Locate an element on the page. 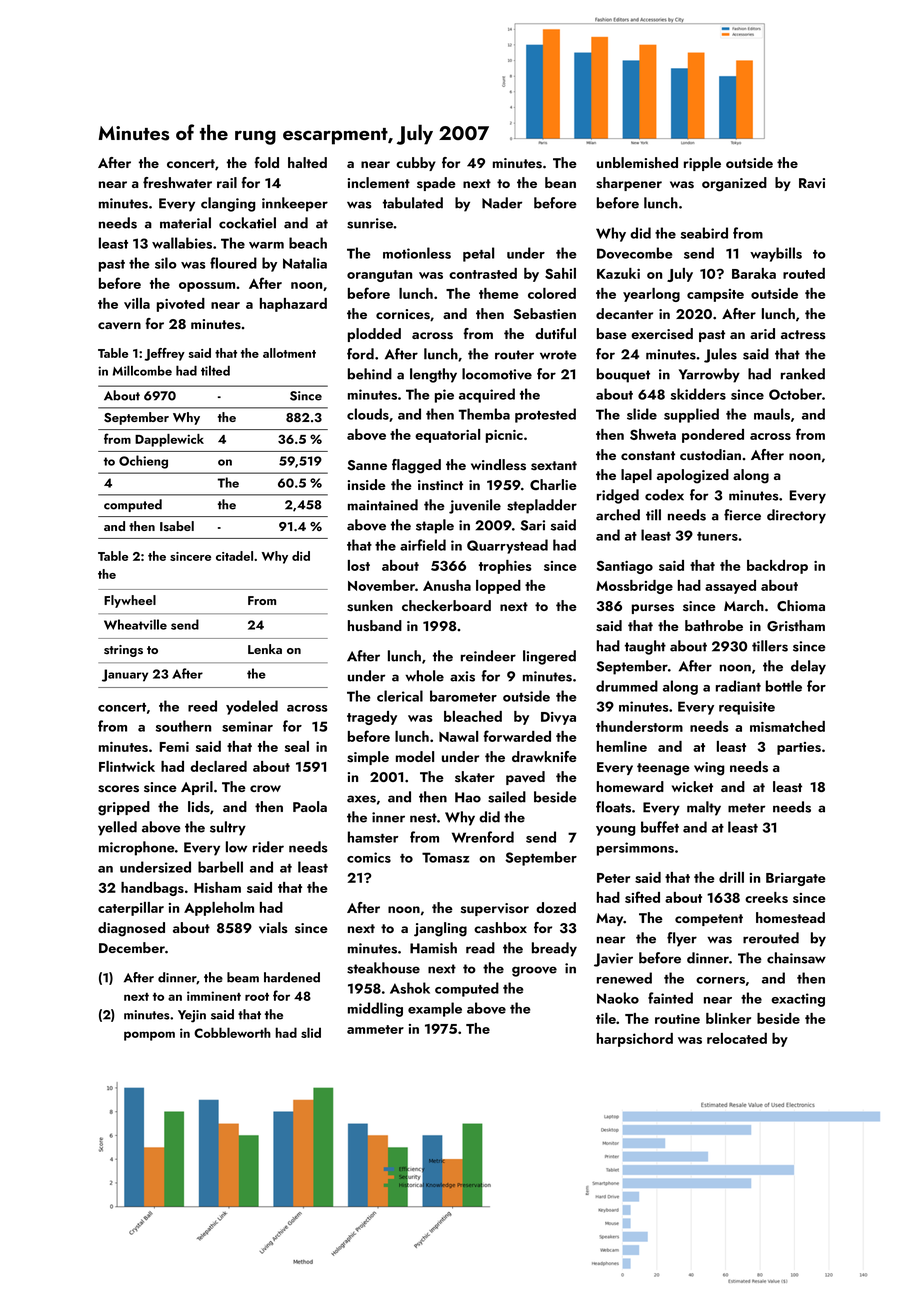  fold is located at coordinates (266, 162).
